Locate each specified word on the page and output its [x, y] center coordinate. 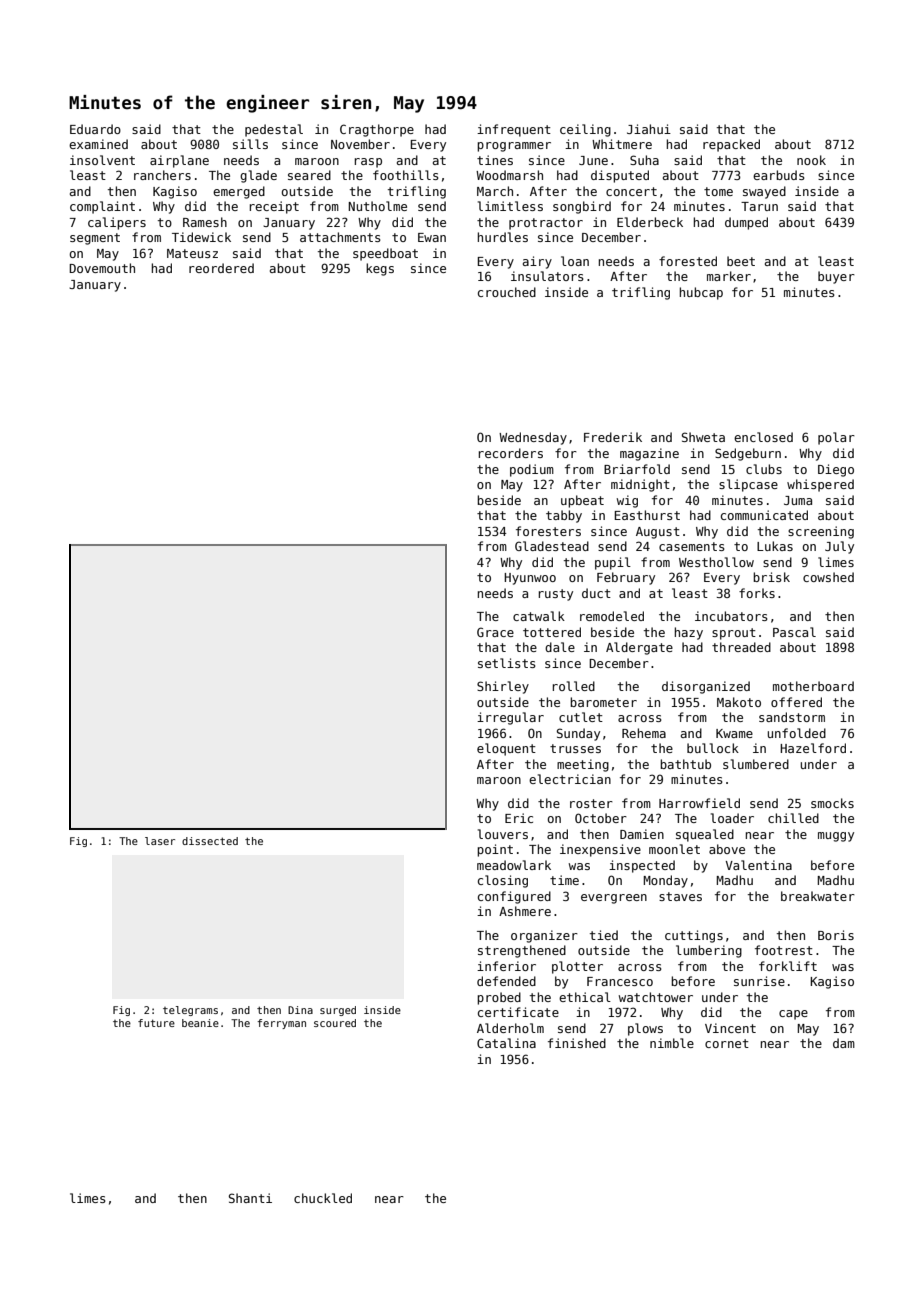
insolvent [102, 160]
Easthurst [647, 515]
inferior [506, 966]
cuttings [694, 936]
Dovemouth [102, 268]
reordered [221, 268]
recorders [511, 453]
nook [811, 160]
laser [160, 841]
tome [718, 191]
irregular [510, 718]
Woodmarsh [509, 175]
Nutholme [377, 206]
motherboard [813, 686]
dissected [210, 841]
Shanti [250, 1198]
